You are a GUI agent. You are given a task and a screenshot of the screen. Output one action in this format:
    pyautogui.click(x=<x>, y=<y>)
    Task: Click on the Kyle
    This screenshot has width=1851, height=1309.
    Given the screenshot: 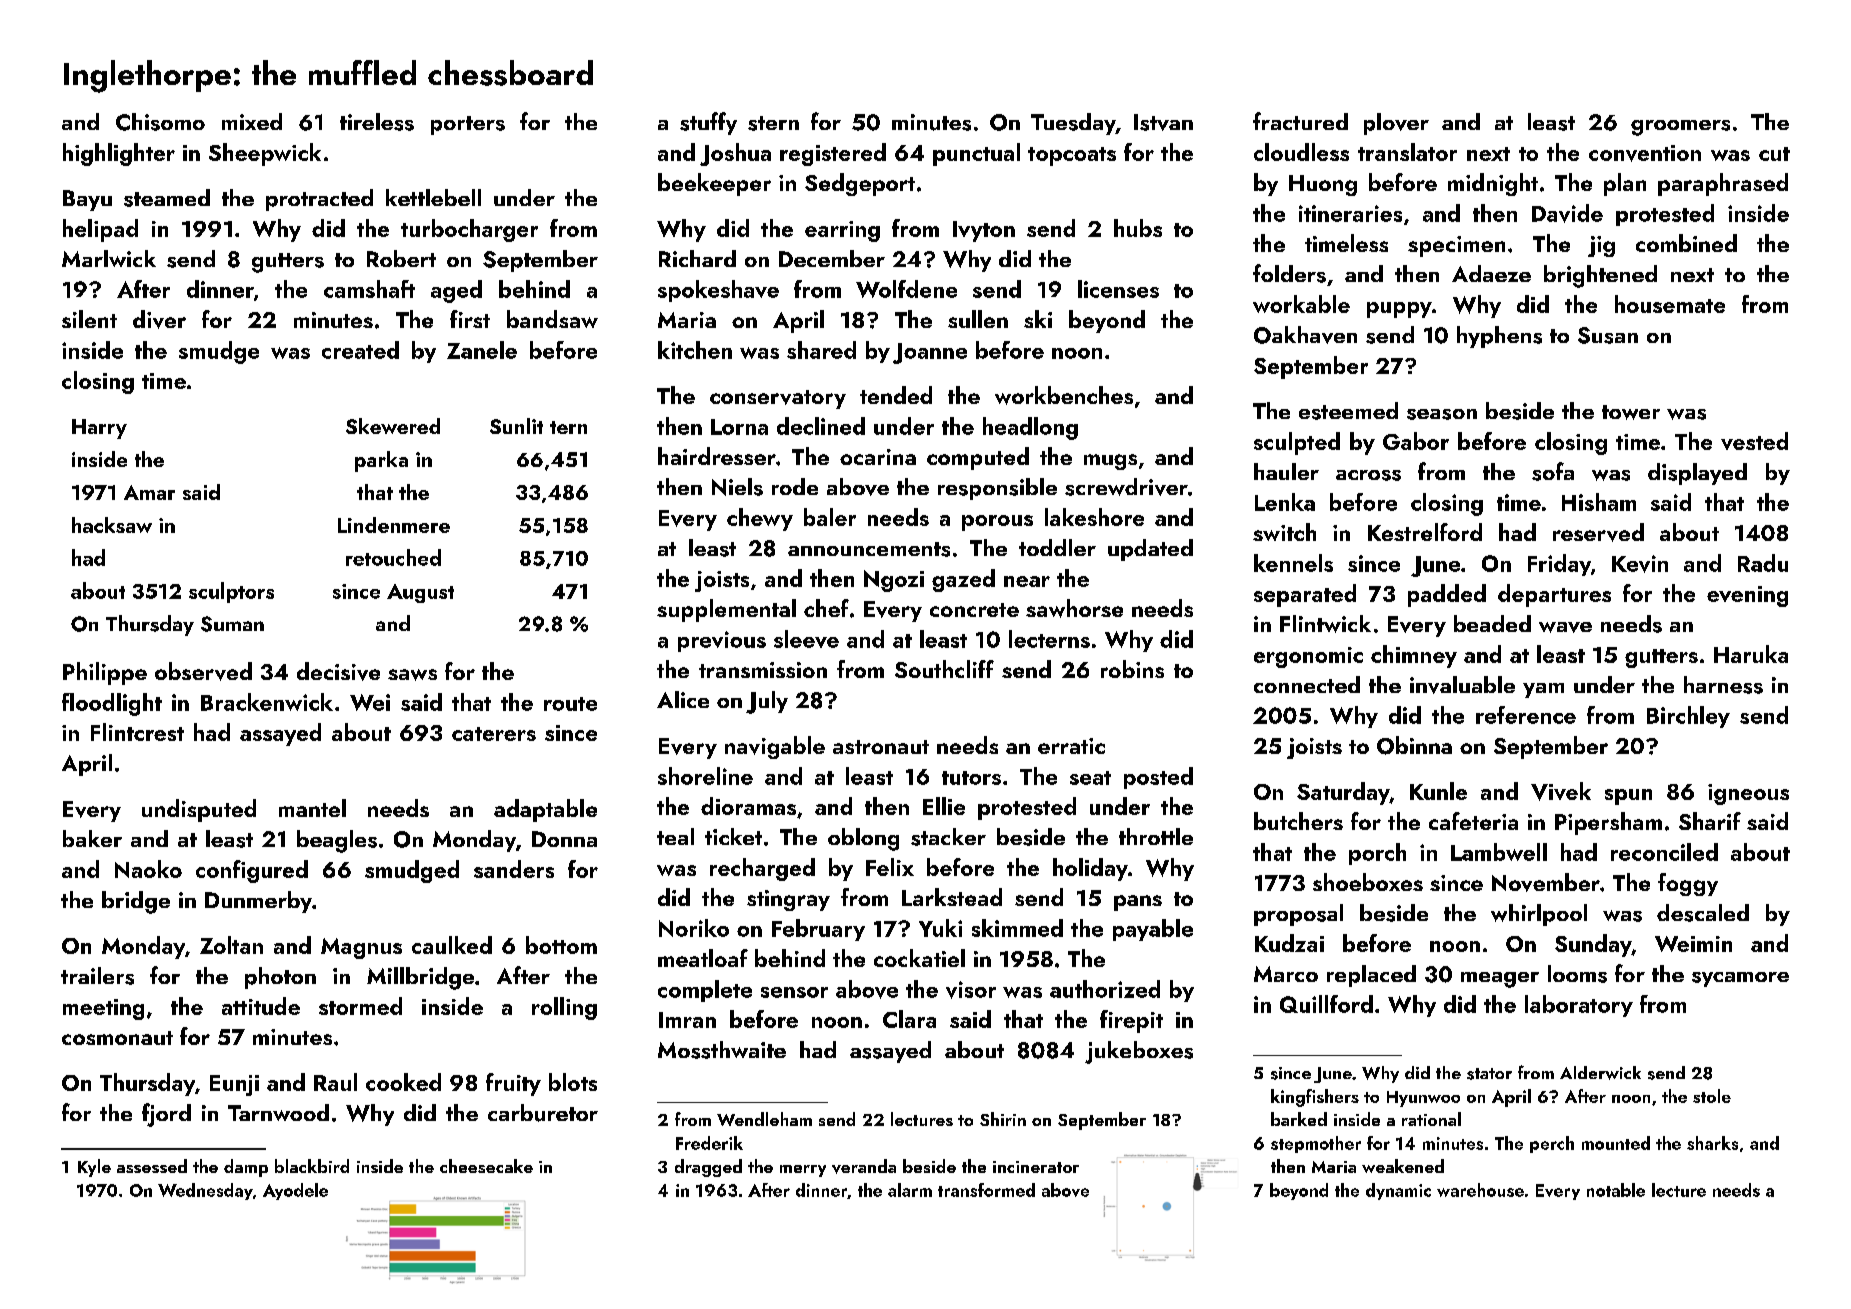 What is the action you would take?
    pyautogui.click(x=94, y=1168)
